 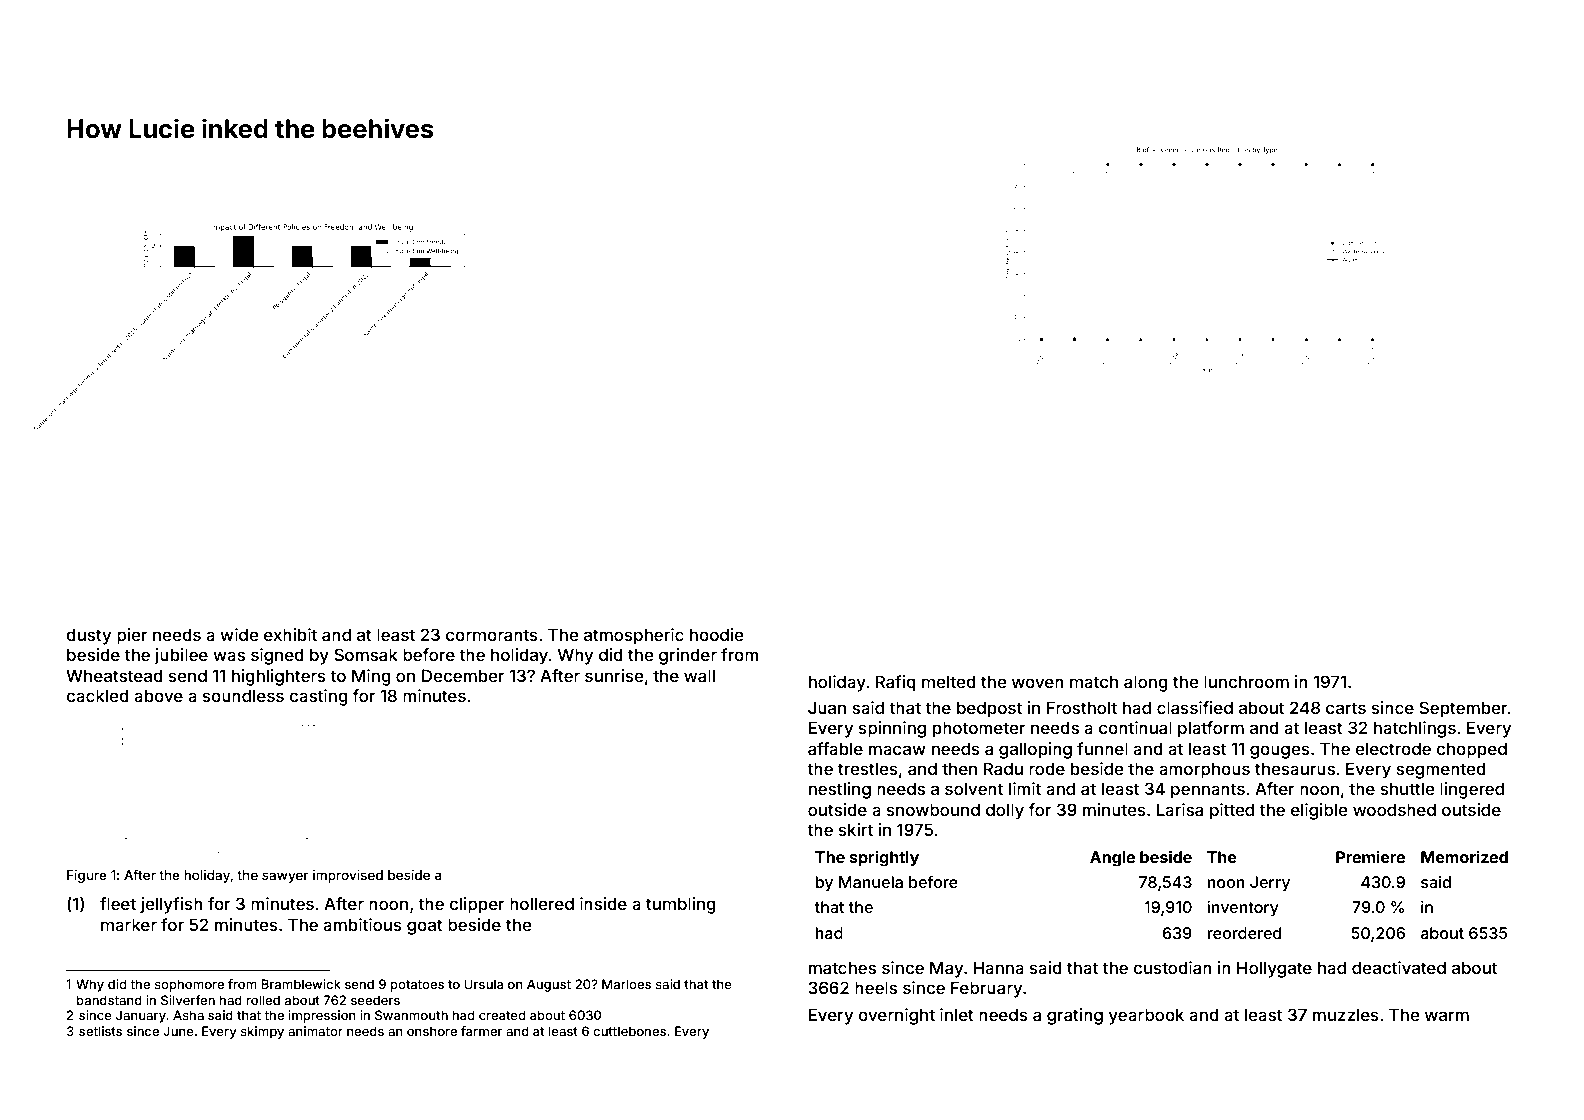 What do you see at coordinates (1447, 1016) in the screenshot?
I see `warm` at bounding box center [1447, 1016].
